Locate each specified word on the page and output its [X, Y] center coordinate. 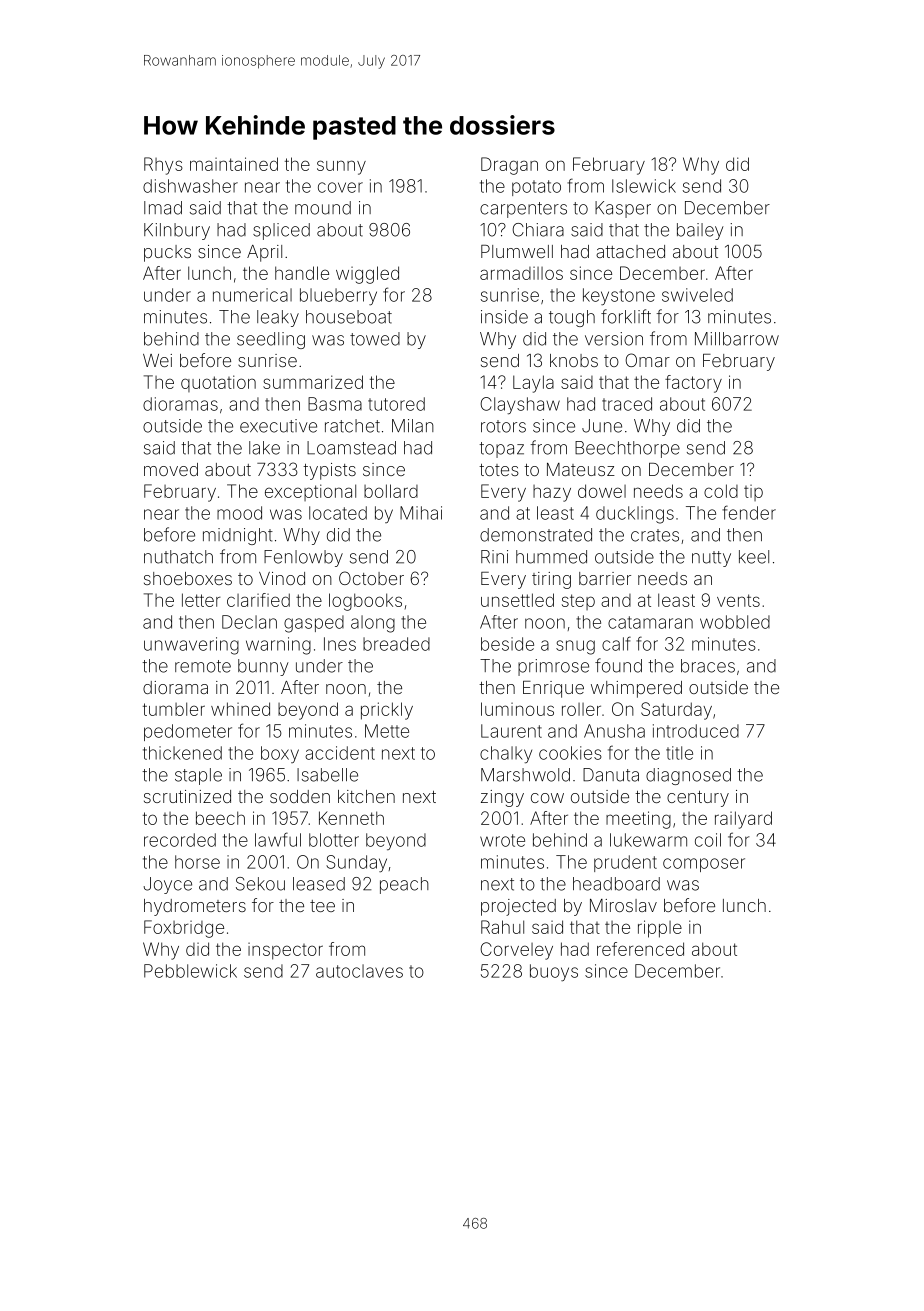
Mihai [421, 513]
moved [171, 469]
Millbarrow [737, 339]
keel [754, 557]
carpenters [523, 210]
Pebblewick [190, 971]
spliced [281, 231]
